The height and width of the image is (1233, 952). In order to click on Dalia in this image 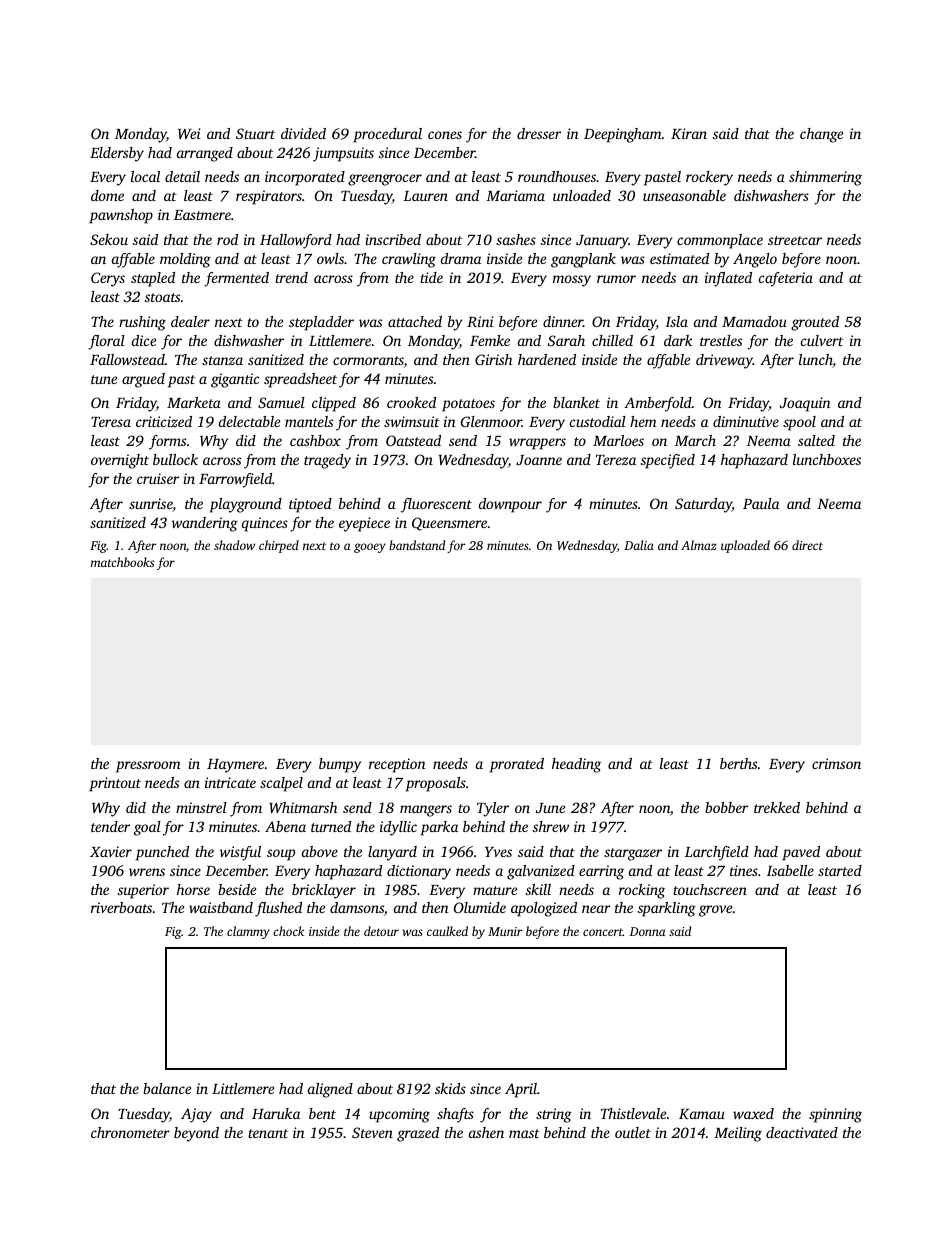, I will do `click(639, 545)`.
